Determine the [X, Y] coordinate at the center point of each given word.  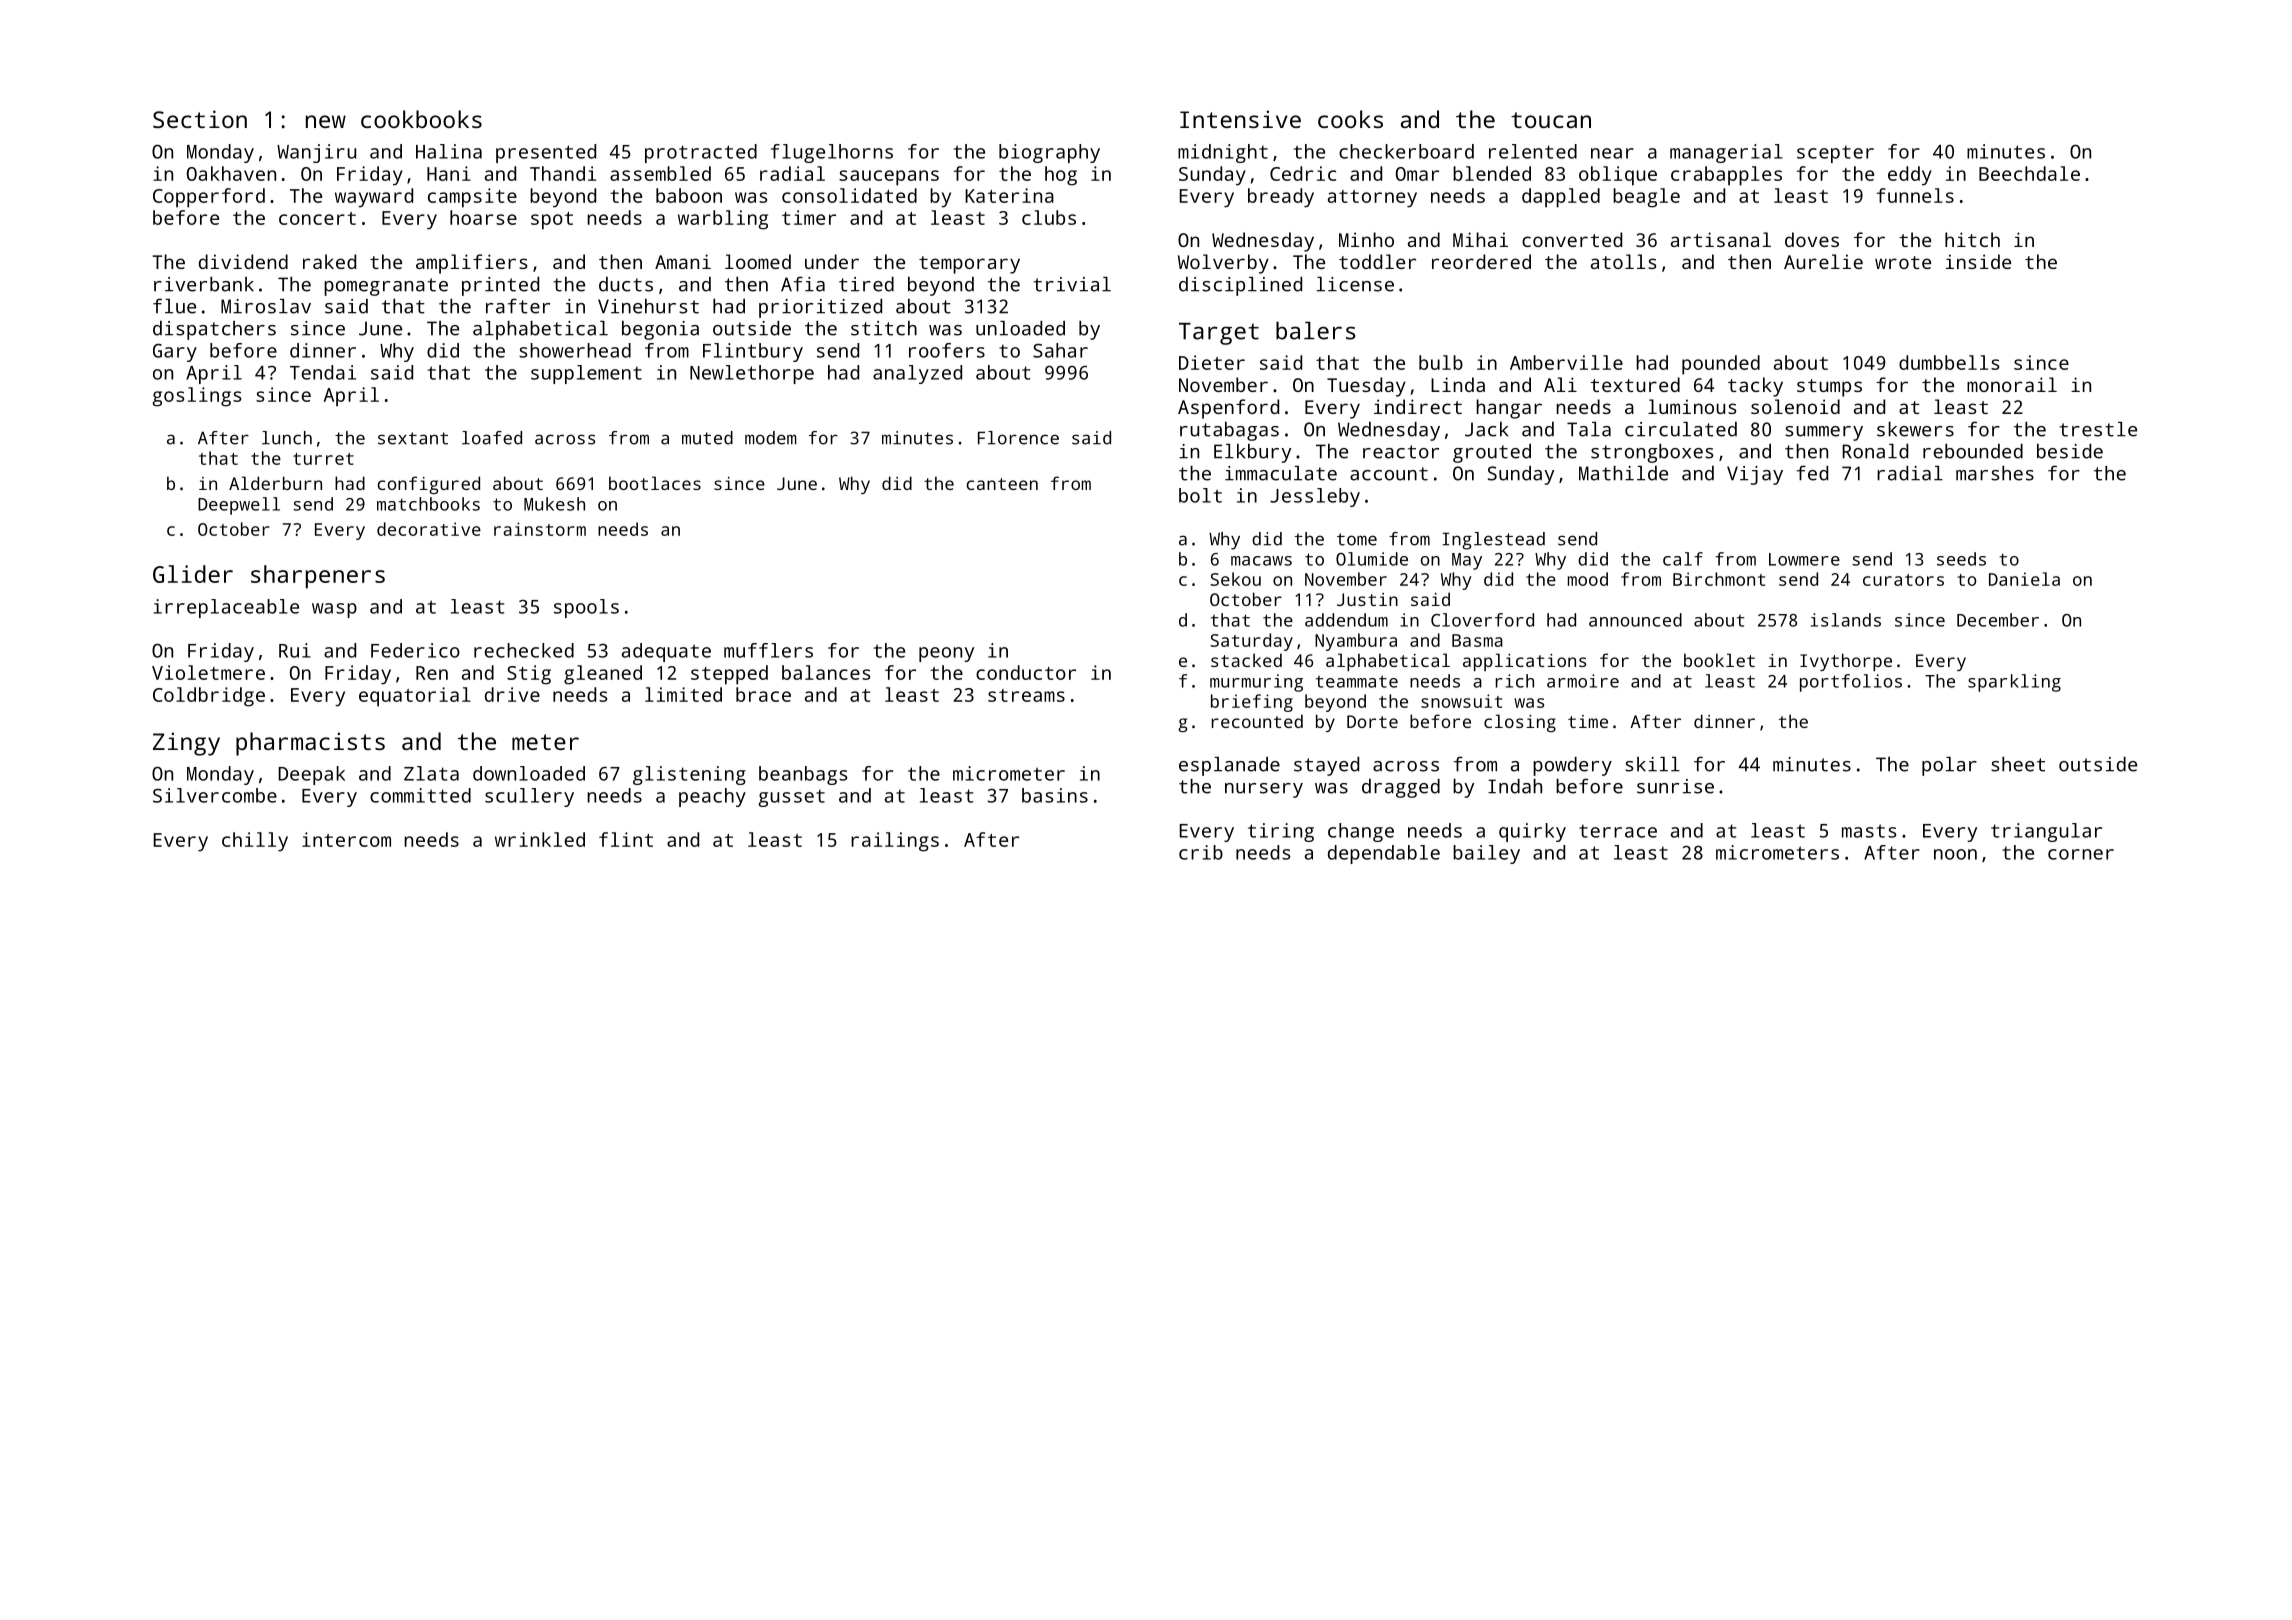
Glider [193, 574]
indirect [1418, 406]
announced [1635, 620]
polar [1949, 766]
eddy [1910, 176]
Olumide [1372, 559]
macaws [1261, 561]
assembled [660, 173]
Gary [175, 352]
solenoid [1795, 406]
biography [1049, 153]
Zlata [431, 773]
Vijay [1755, 475]
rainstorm [540, 529]
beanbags [803, 775]
